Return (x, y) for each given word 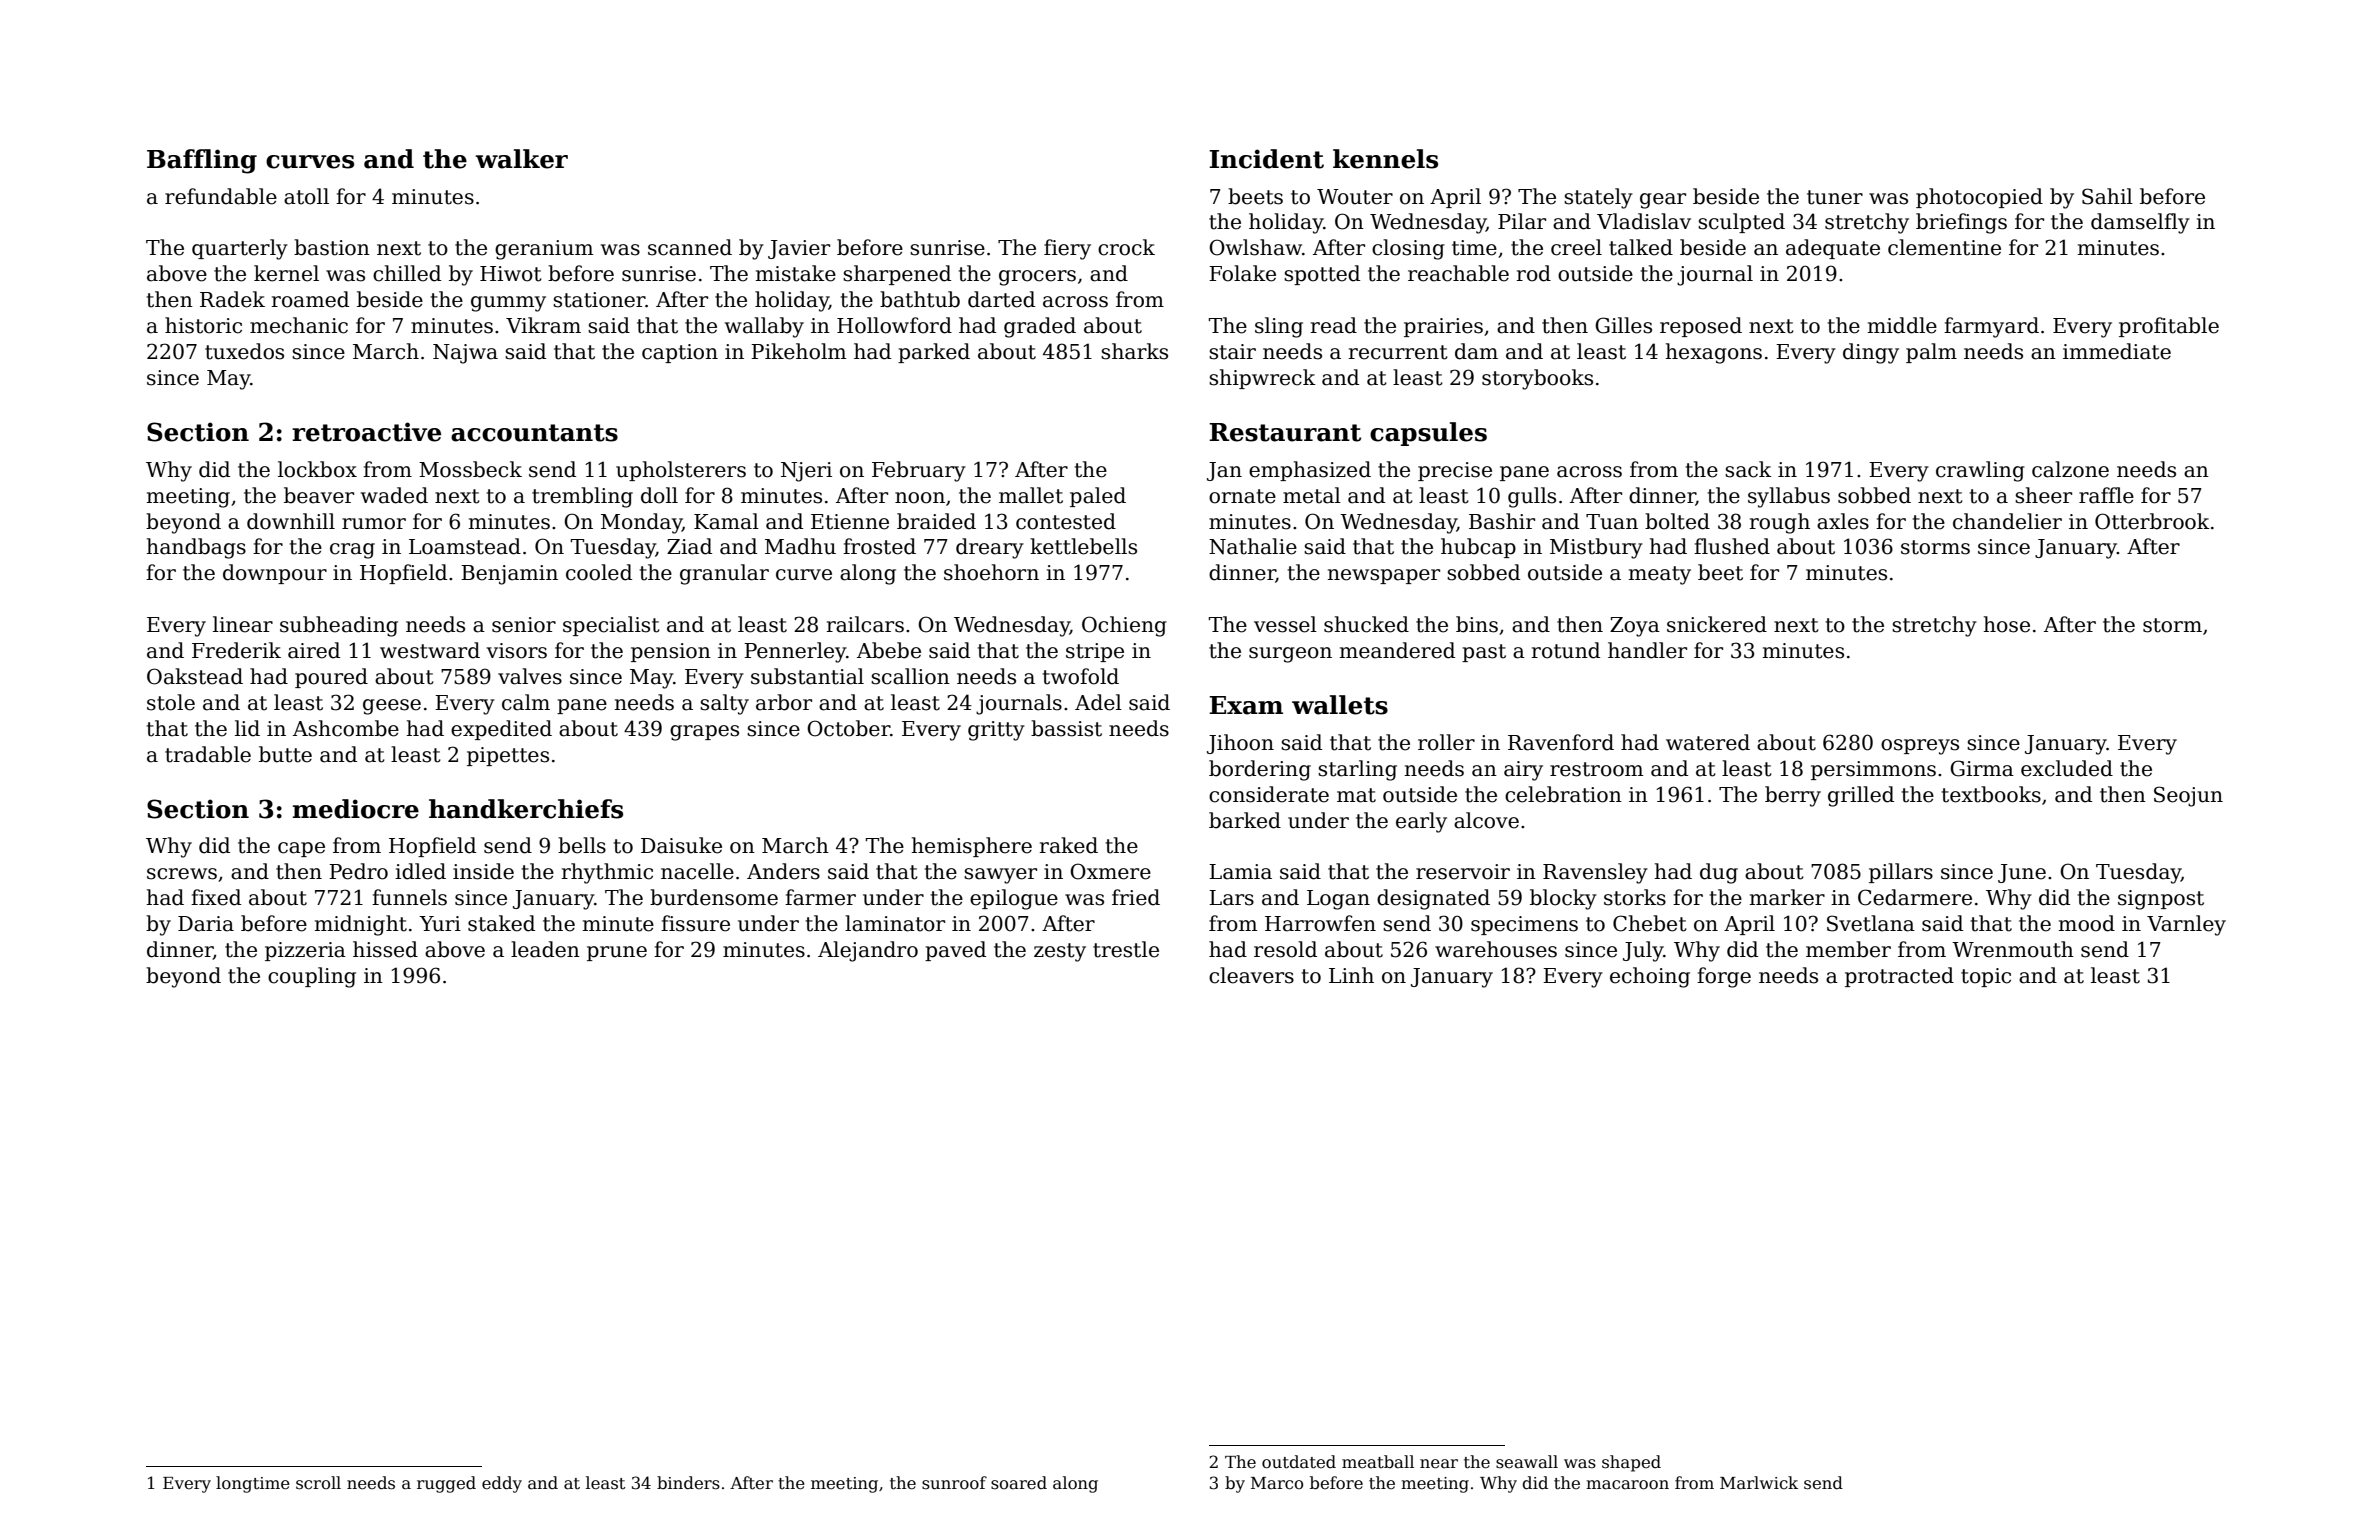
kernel (286, 273)
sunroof (954, 1483)
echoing (1650, 977)
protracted (1899, 977)
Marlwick (1759, 1483)
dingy (1871, 353)
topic (1986, 977)
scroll (318, 1483)
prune (617, 953)
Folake (1242, 273)
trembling (582, 497)
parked (934, 353)
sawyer (1000, 876)
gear (1663, 201)
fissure (695, 923)
